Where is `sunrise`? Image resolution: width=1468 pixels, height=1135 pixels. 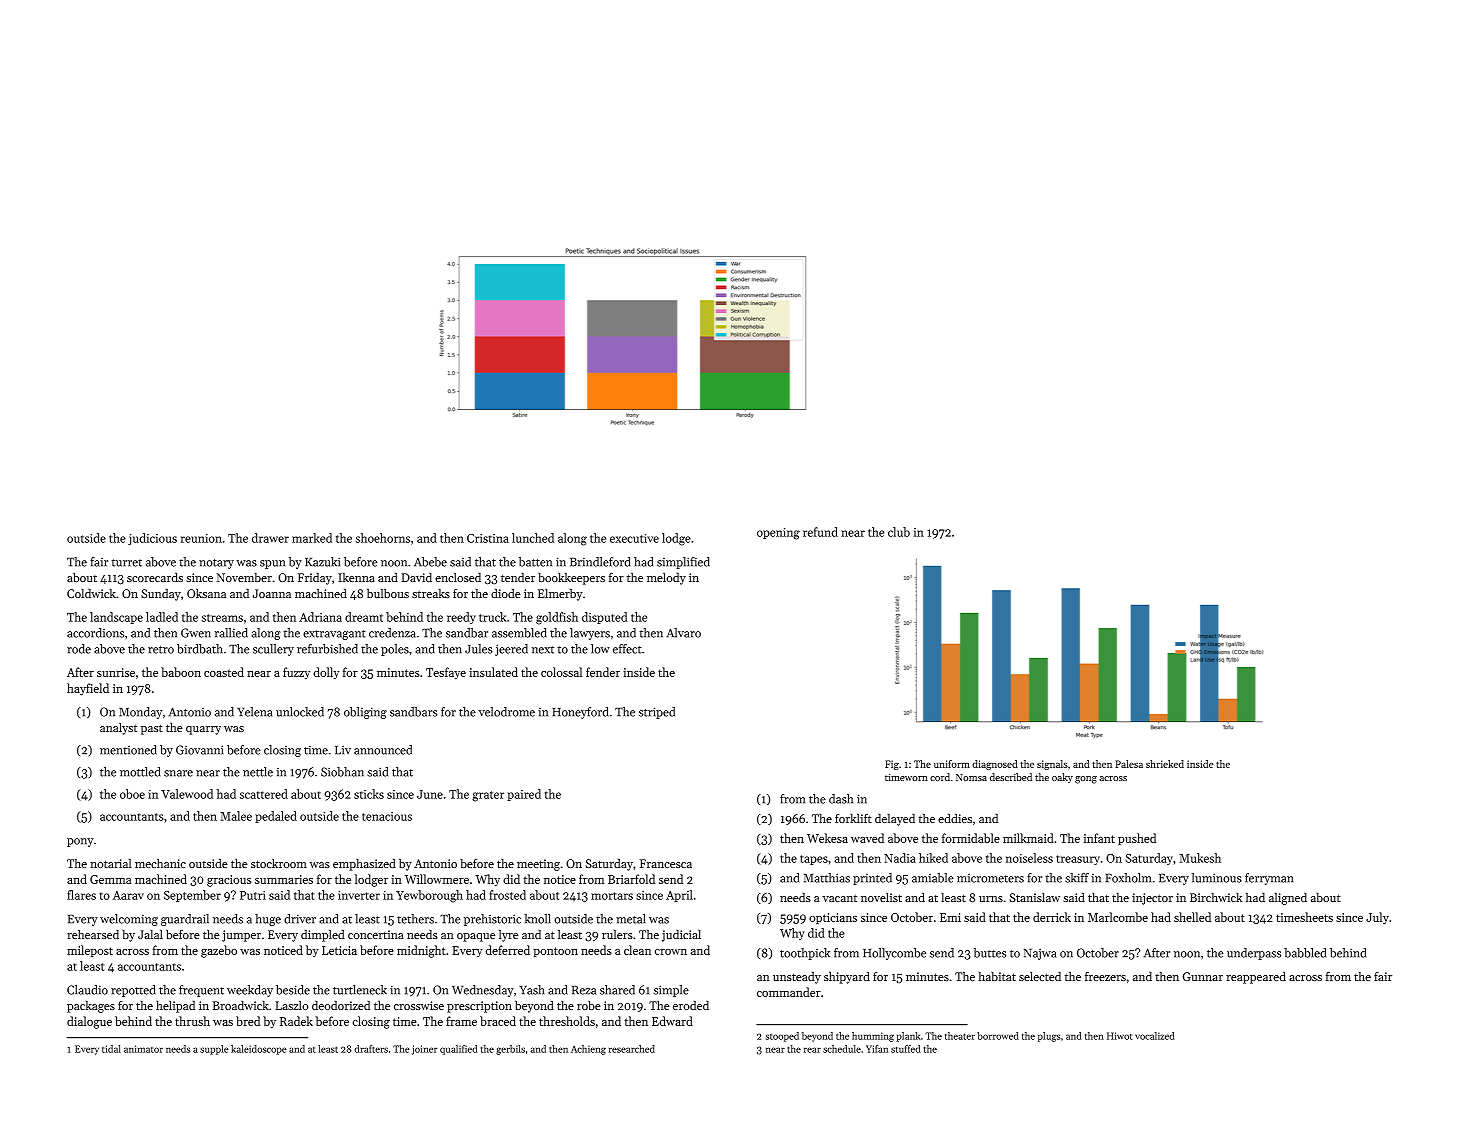 sunrise is located at coordinates (116, 672).
